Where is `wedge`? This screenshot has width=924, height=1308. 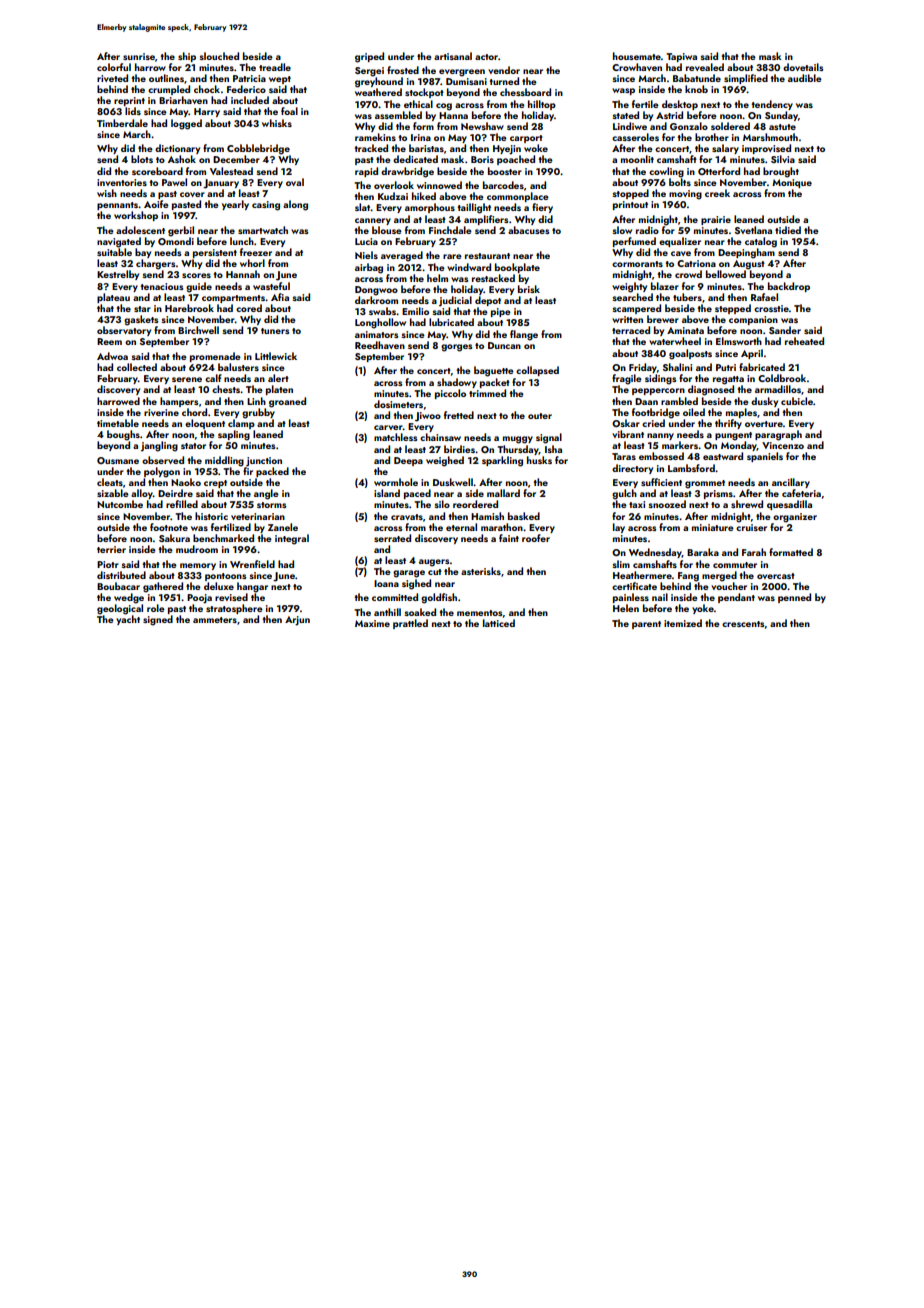 wedge is located at coordinates (129, 598).
